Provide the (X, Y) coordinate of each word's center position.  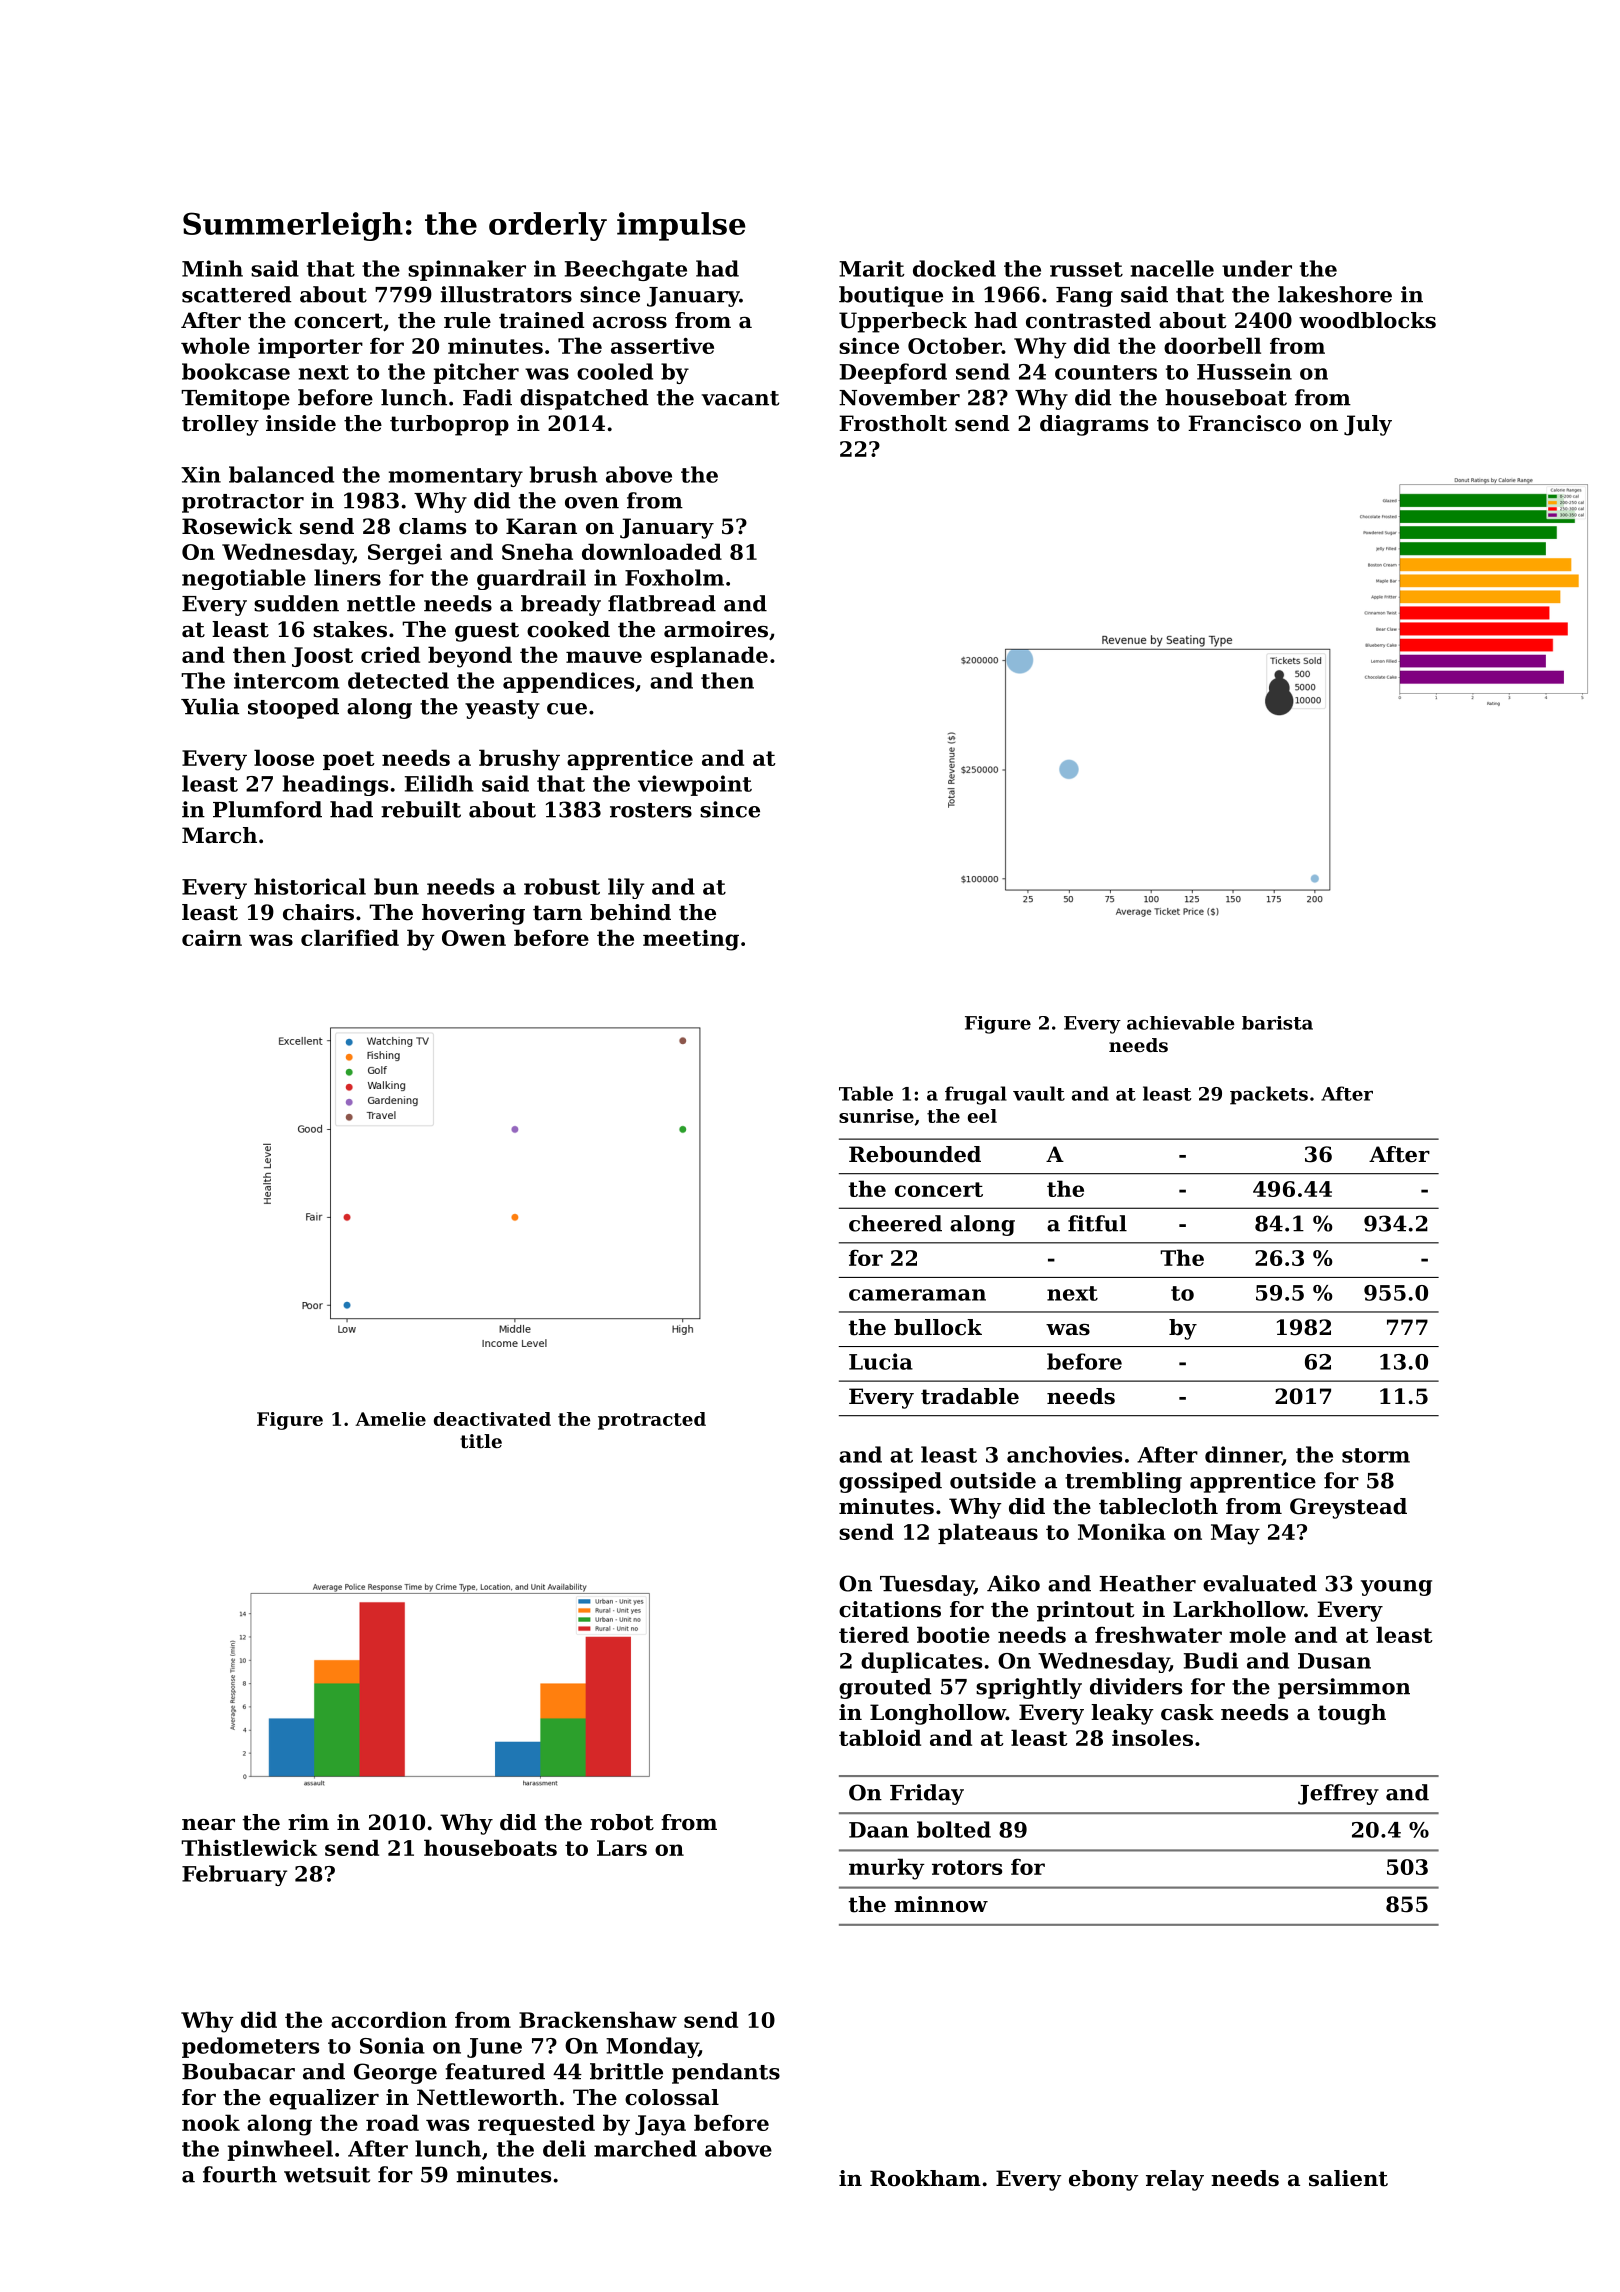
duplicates (921, 1662)
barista (1277, 1023)
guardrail (531, 579)
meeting (691, 940)
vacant (740, 398)
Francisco (1244, 423)
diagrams (1094, 425)
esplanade (709, 656)
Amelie (390, 1419)
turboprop (449, 425)
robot (622, 1822)
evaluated (1260, 1583)
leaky (1122, 1714)
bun (396, 886)
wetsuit (327, 2174)
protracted (652, 1421)
